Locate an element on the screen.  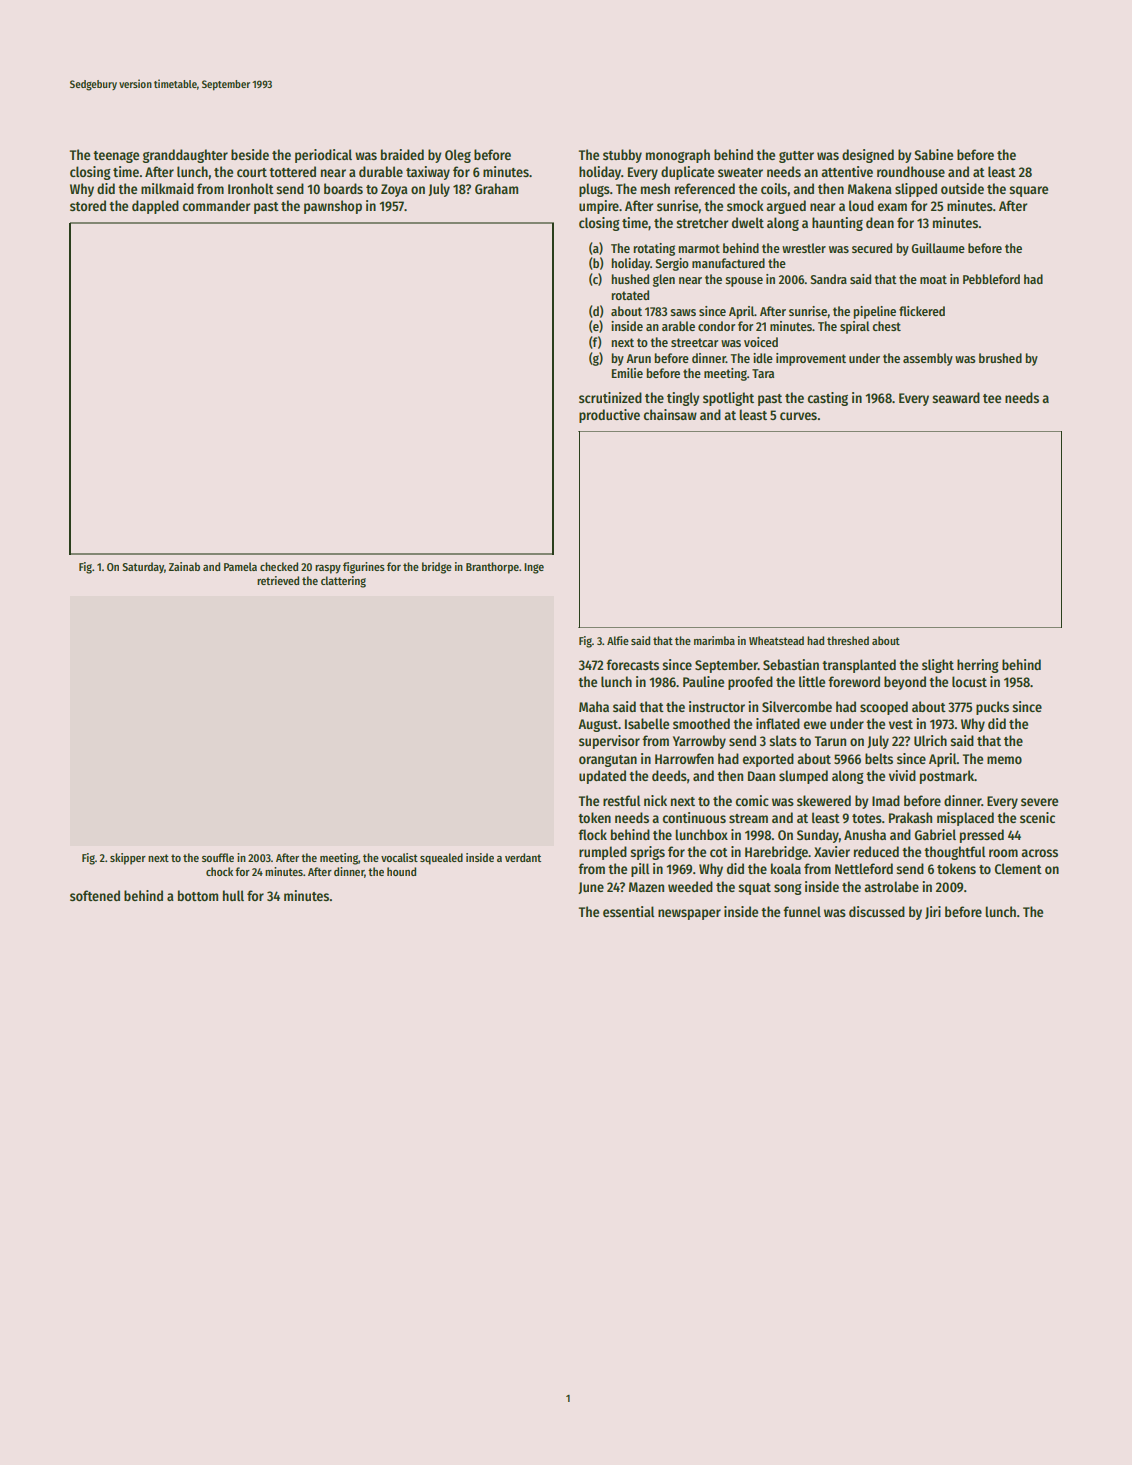
herring is located at coordinates (978, 666).
